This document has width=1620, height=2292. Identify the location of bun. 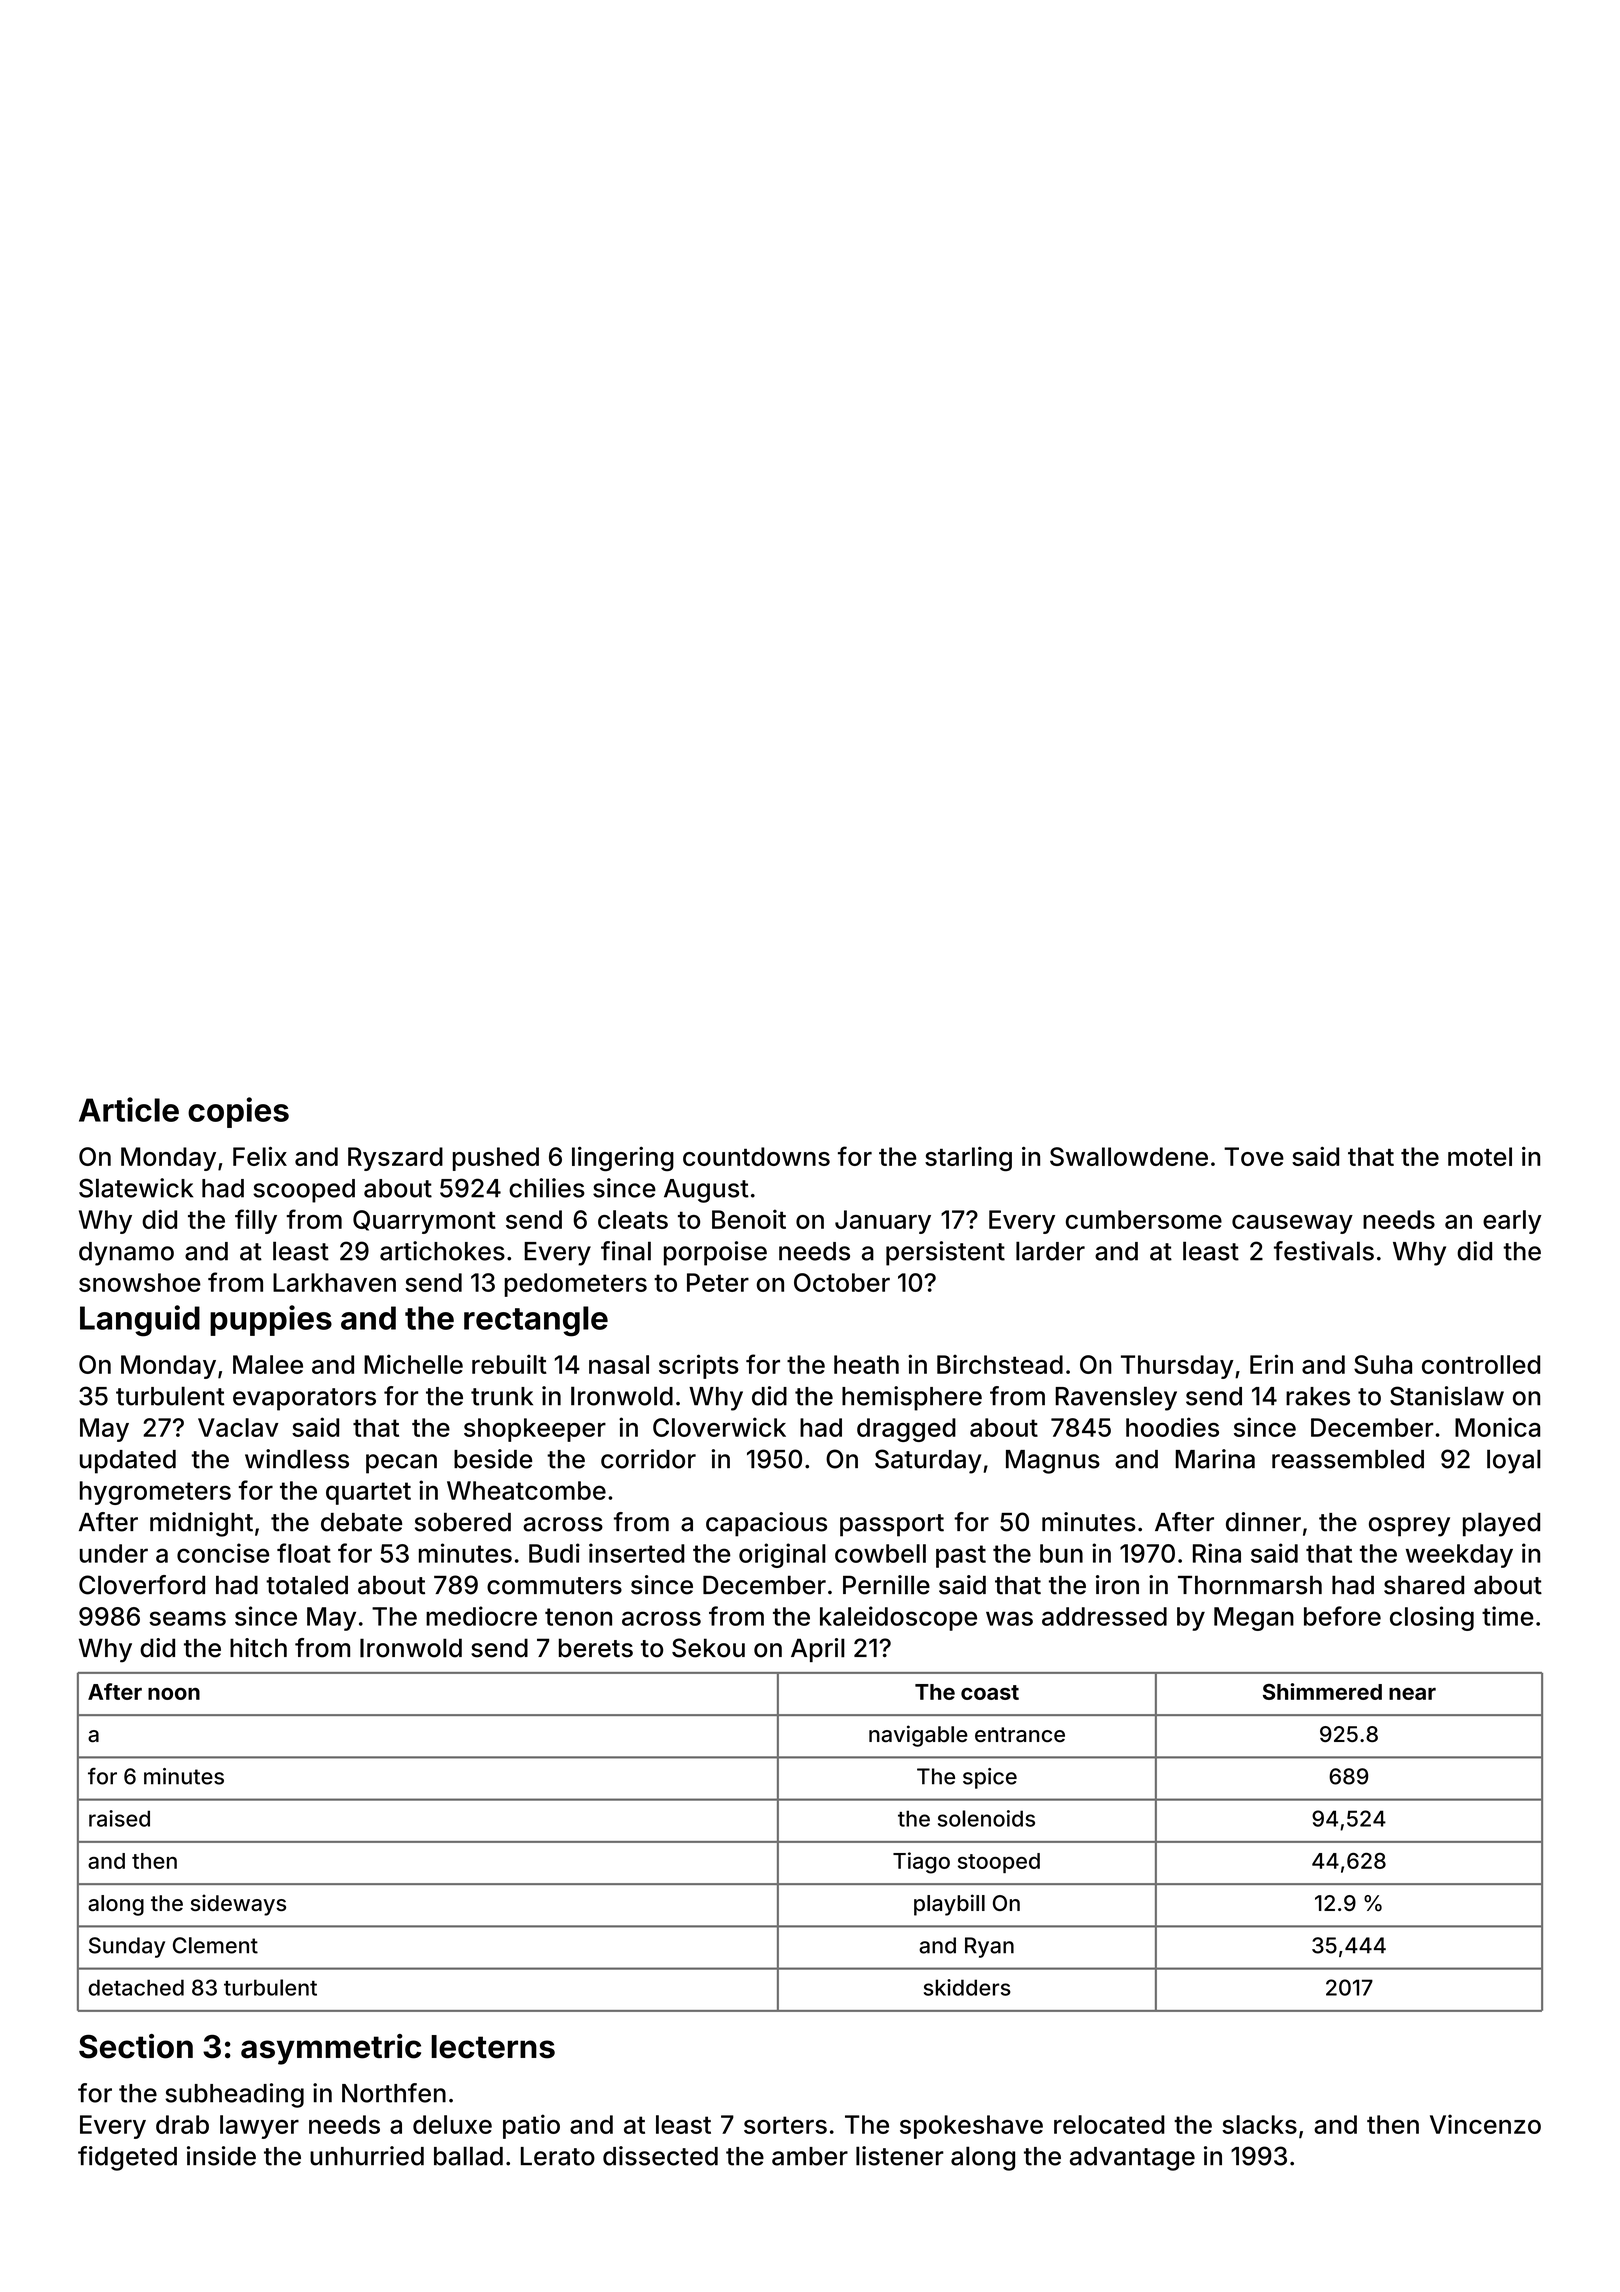
(1061, 1553).
